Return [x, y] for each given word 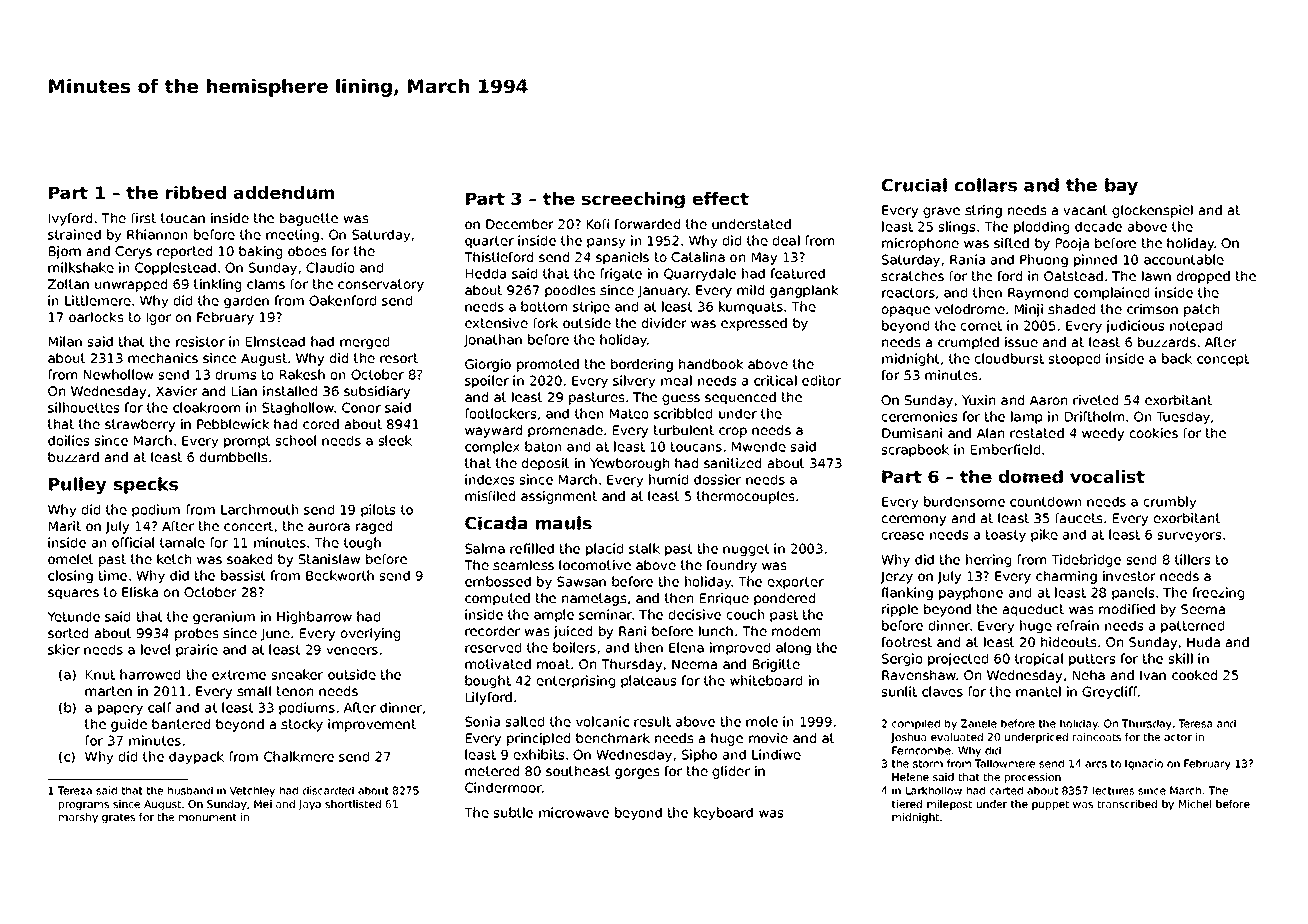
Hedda [486, 273]
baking [260, 252]
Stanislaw [329, 559]
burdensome [964, 501]
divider [664, 323]
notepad [1196, 326]
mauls [564, 523]
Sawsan [581, 581]
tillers [1192, 559]
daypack [196, 757]
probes [196, 634]
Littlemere [98, 300]
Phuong [1044, 260]
